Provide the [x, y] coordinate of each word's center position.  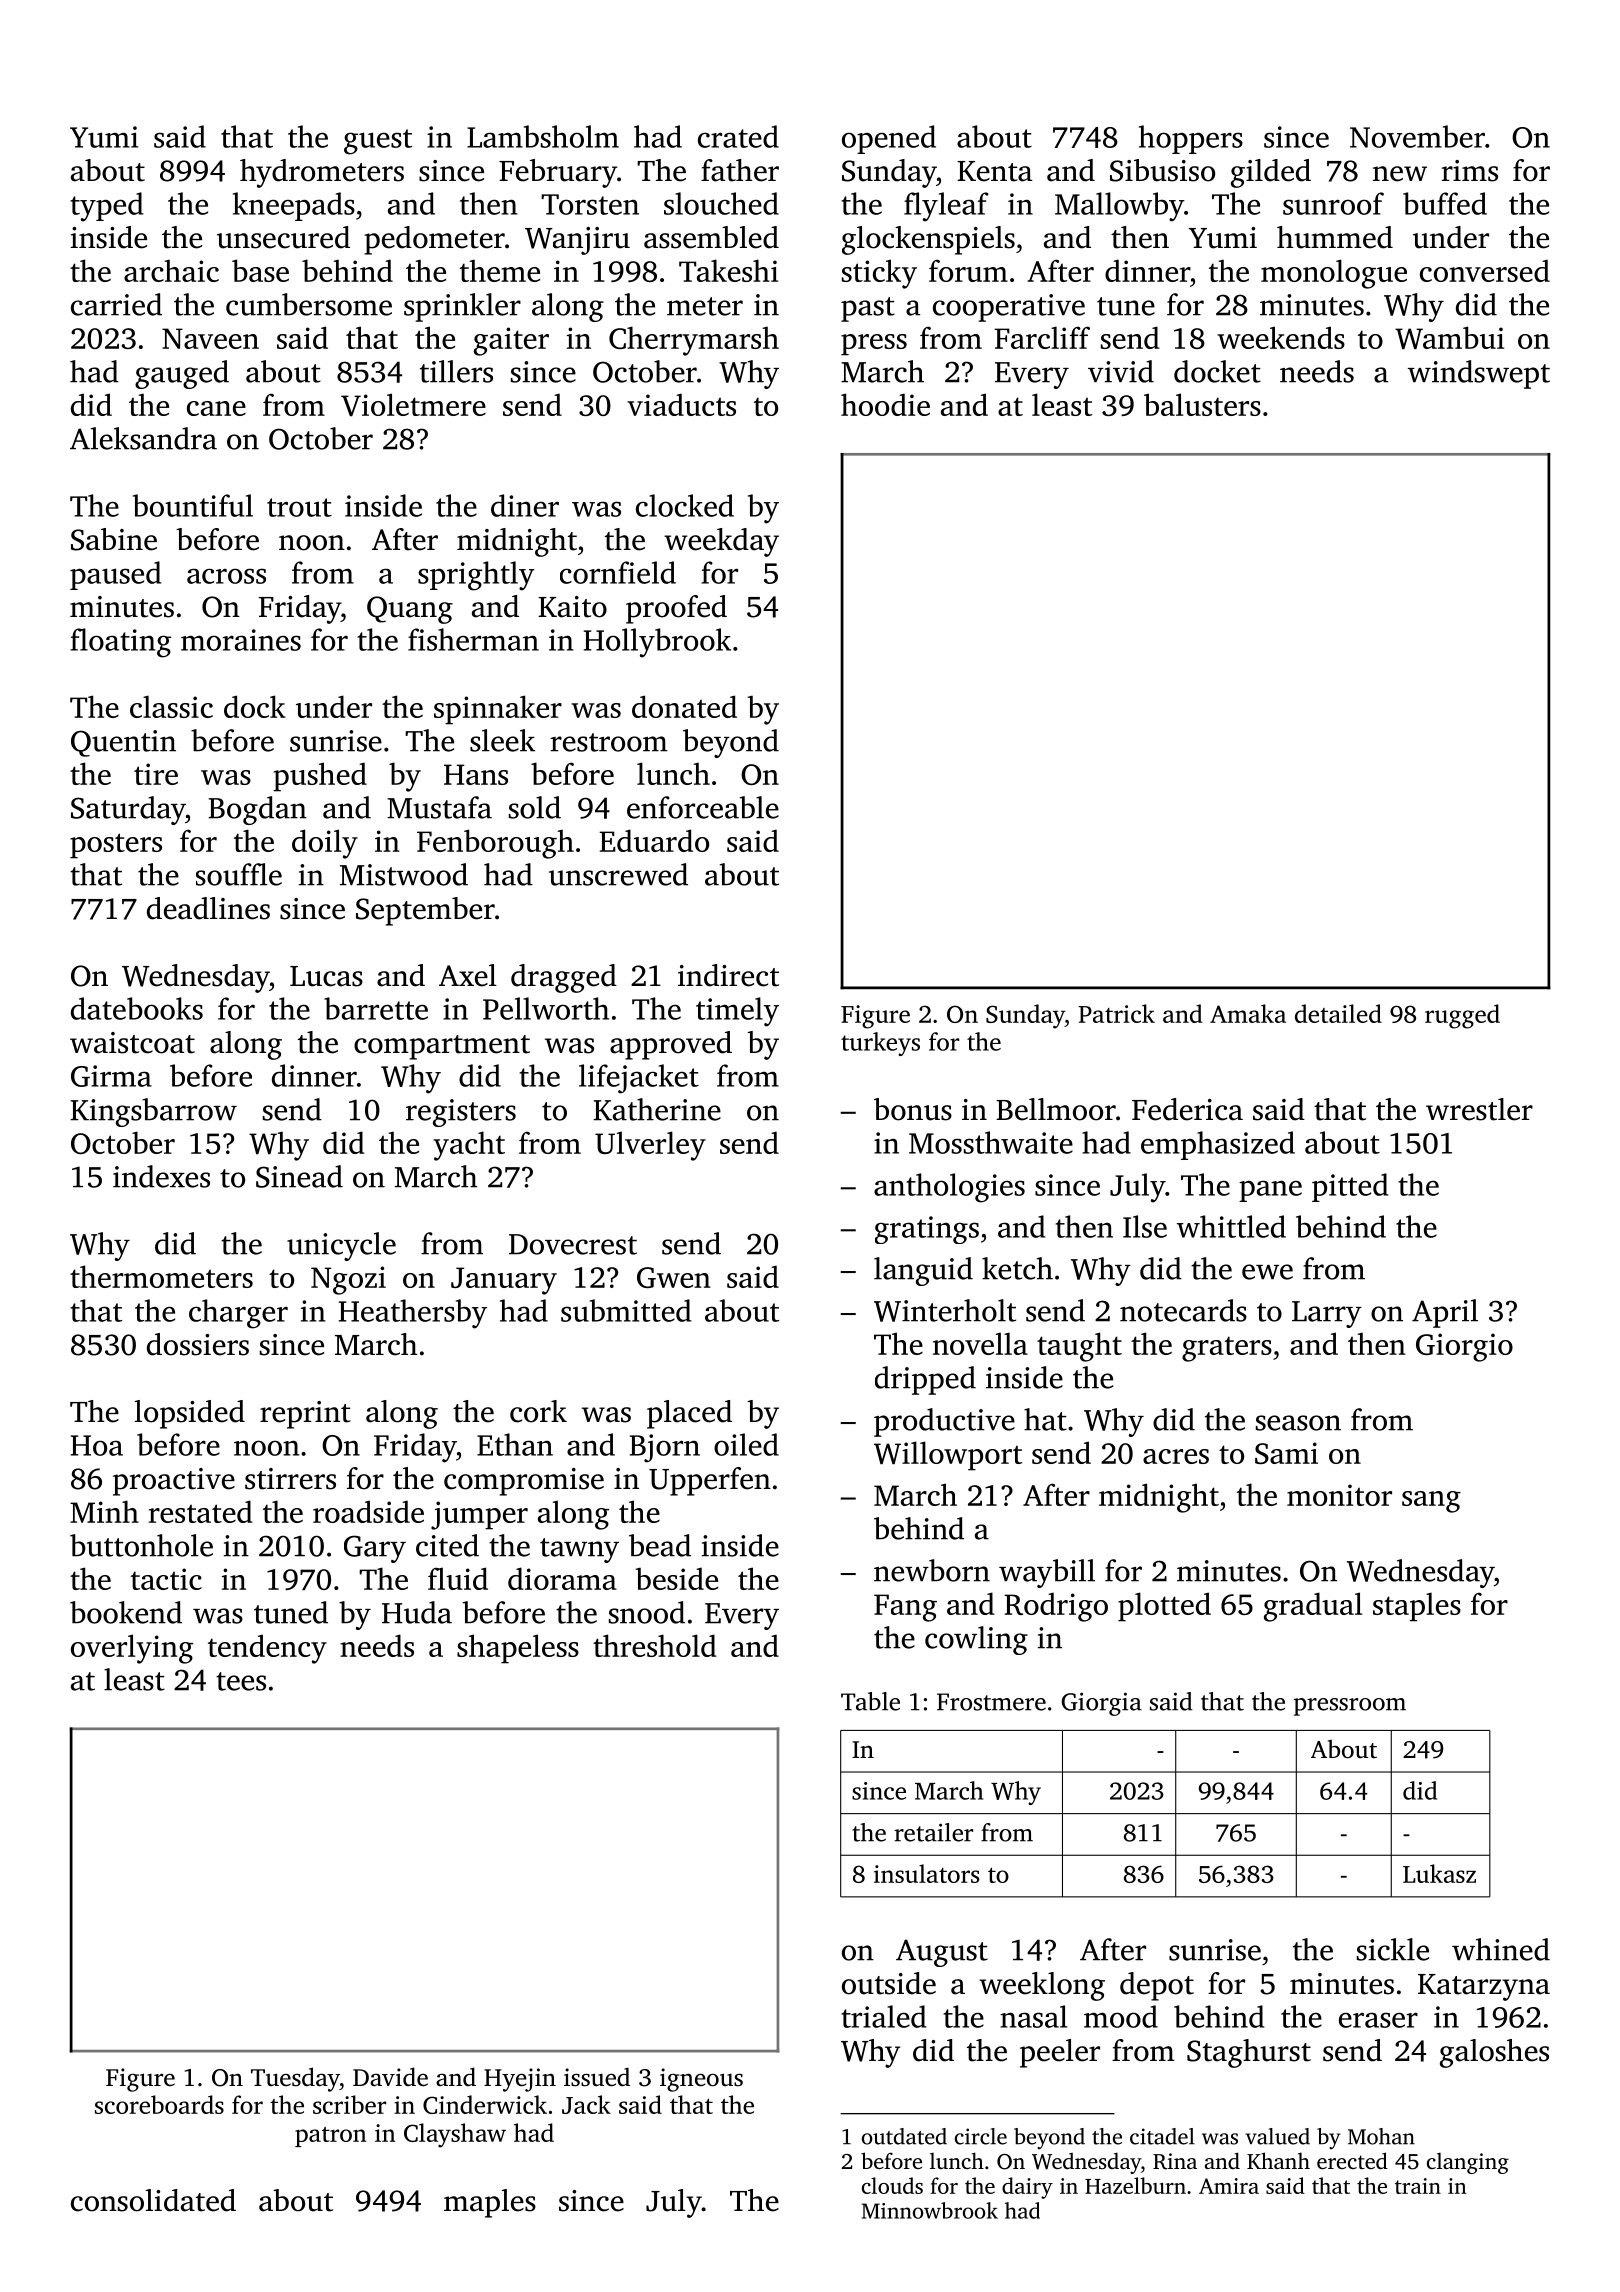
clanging [1468, 2163]
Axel [468, 975]
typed [106, 207]
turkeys [880, 1044]
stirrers [290, 1479]
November [1417, 136]
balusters [1202, 404]
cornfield [618, 572]
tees [241, 1681]
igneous [701, 2080]
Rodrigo [1056, 1607]
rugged [1462, 1016]
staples [1417, 1607]
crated [738, 136]
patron [331, 2137]
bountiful [193, 505]
